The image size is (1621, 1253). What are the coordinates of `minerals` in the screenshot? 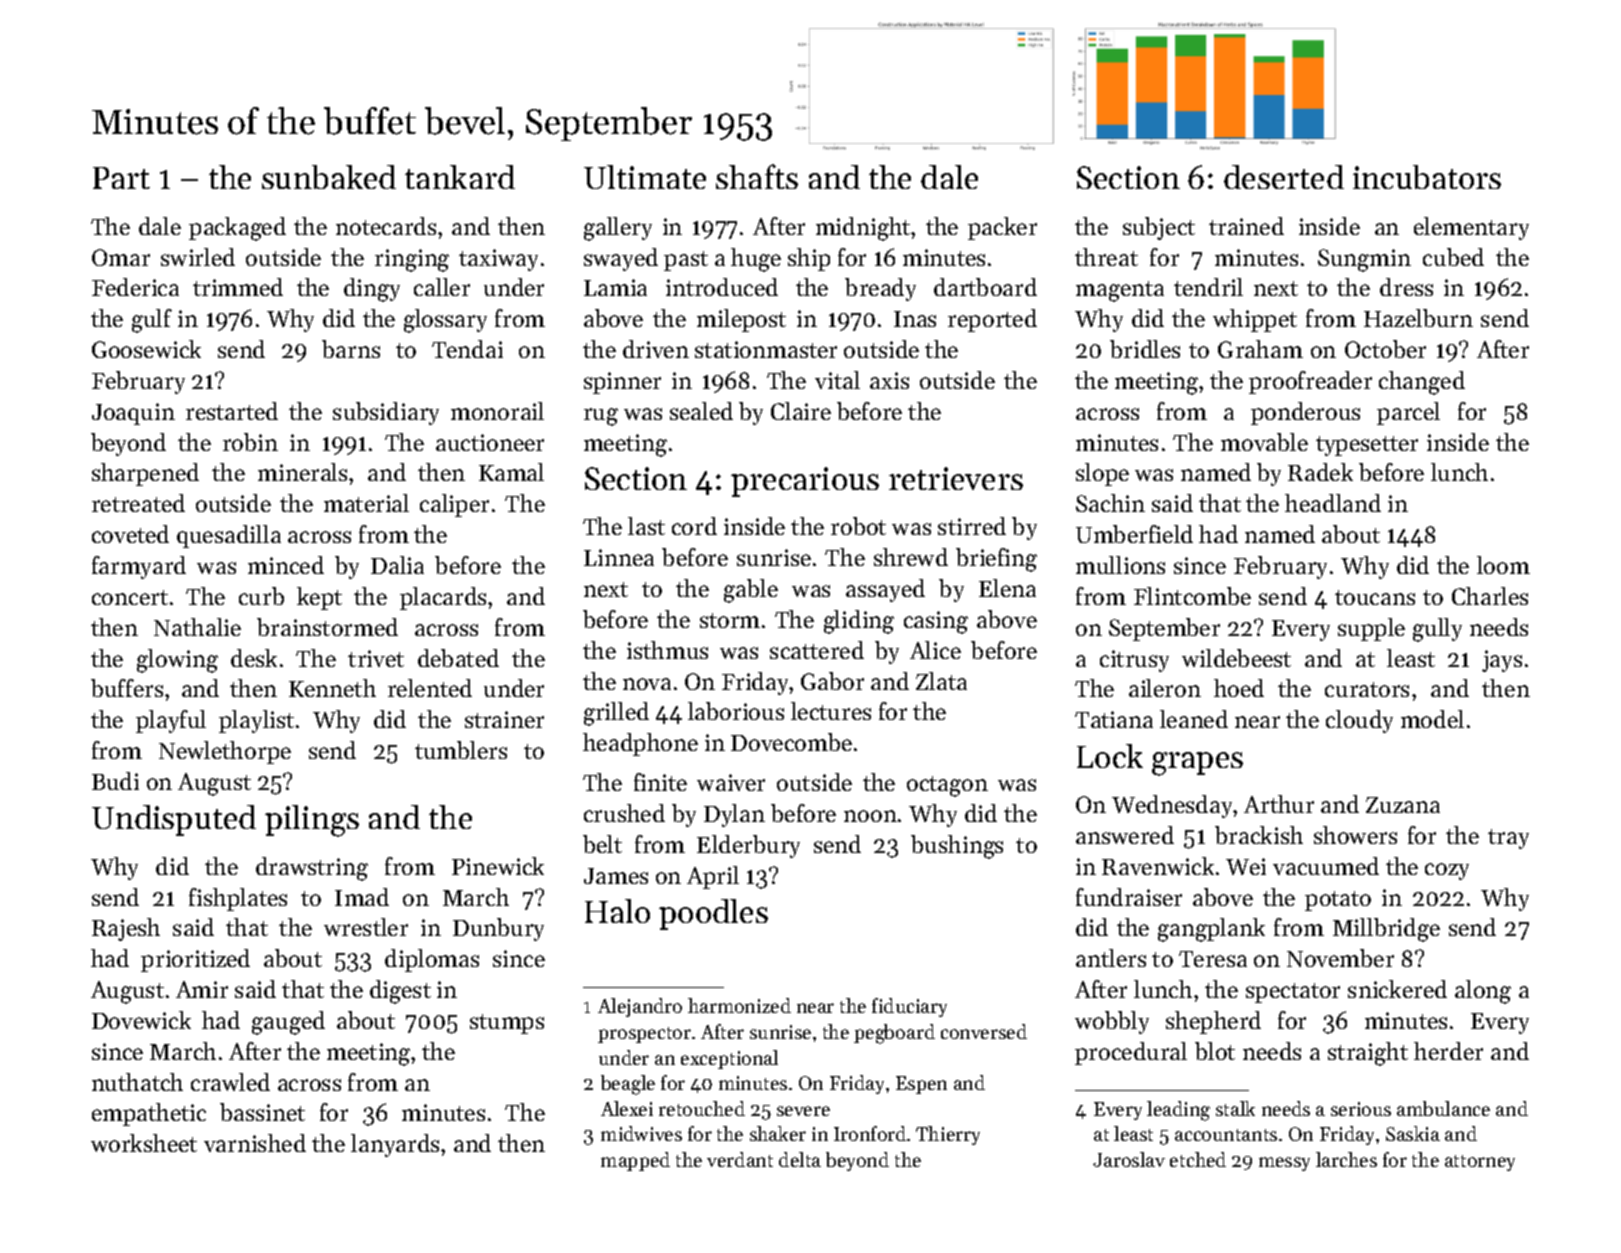 It's located at (302, 472).
